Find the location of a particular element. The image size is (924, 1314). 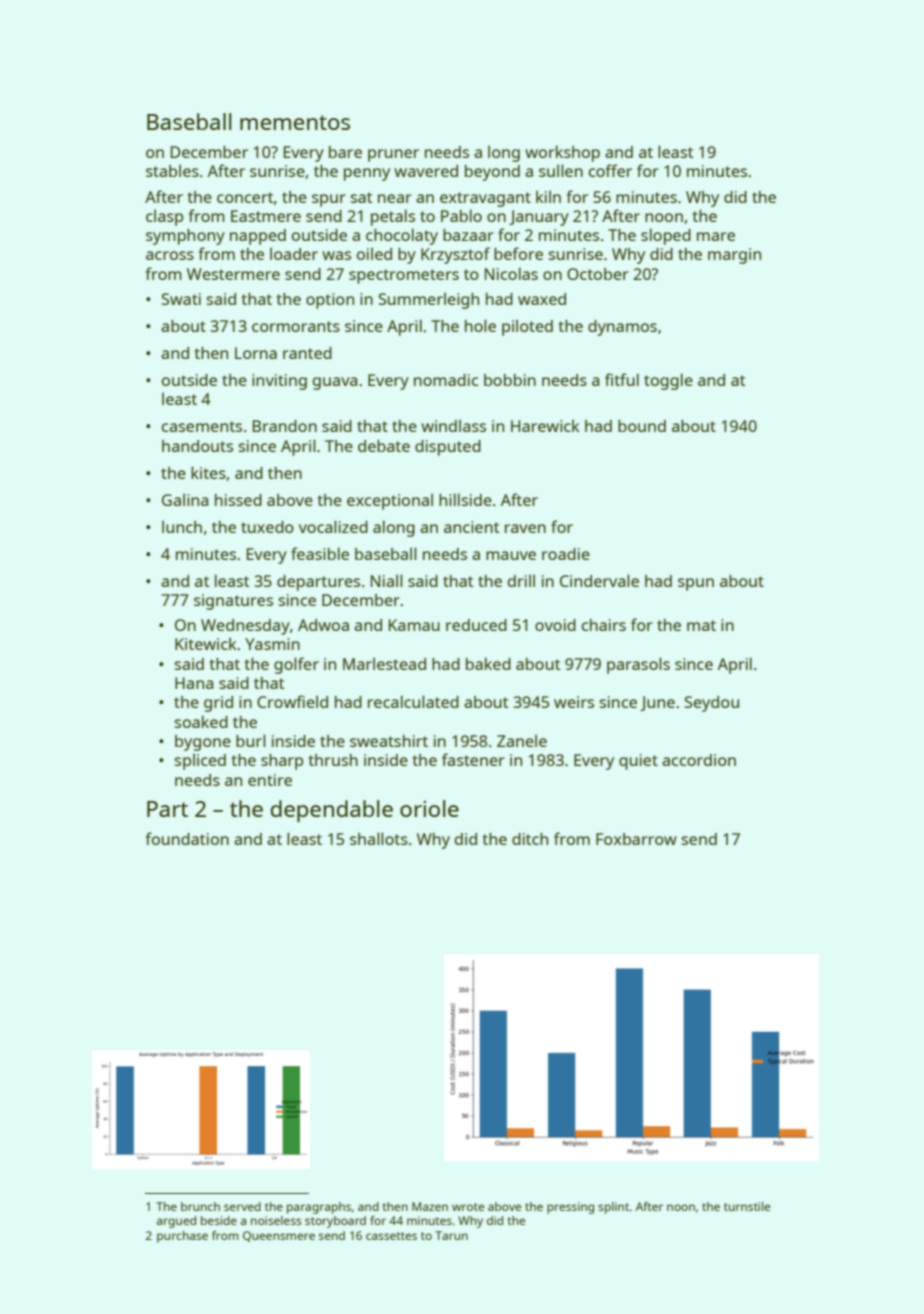

quiet is located at coordinates (638, 762).
